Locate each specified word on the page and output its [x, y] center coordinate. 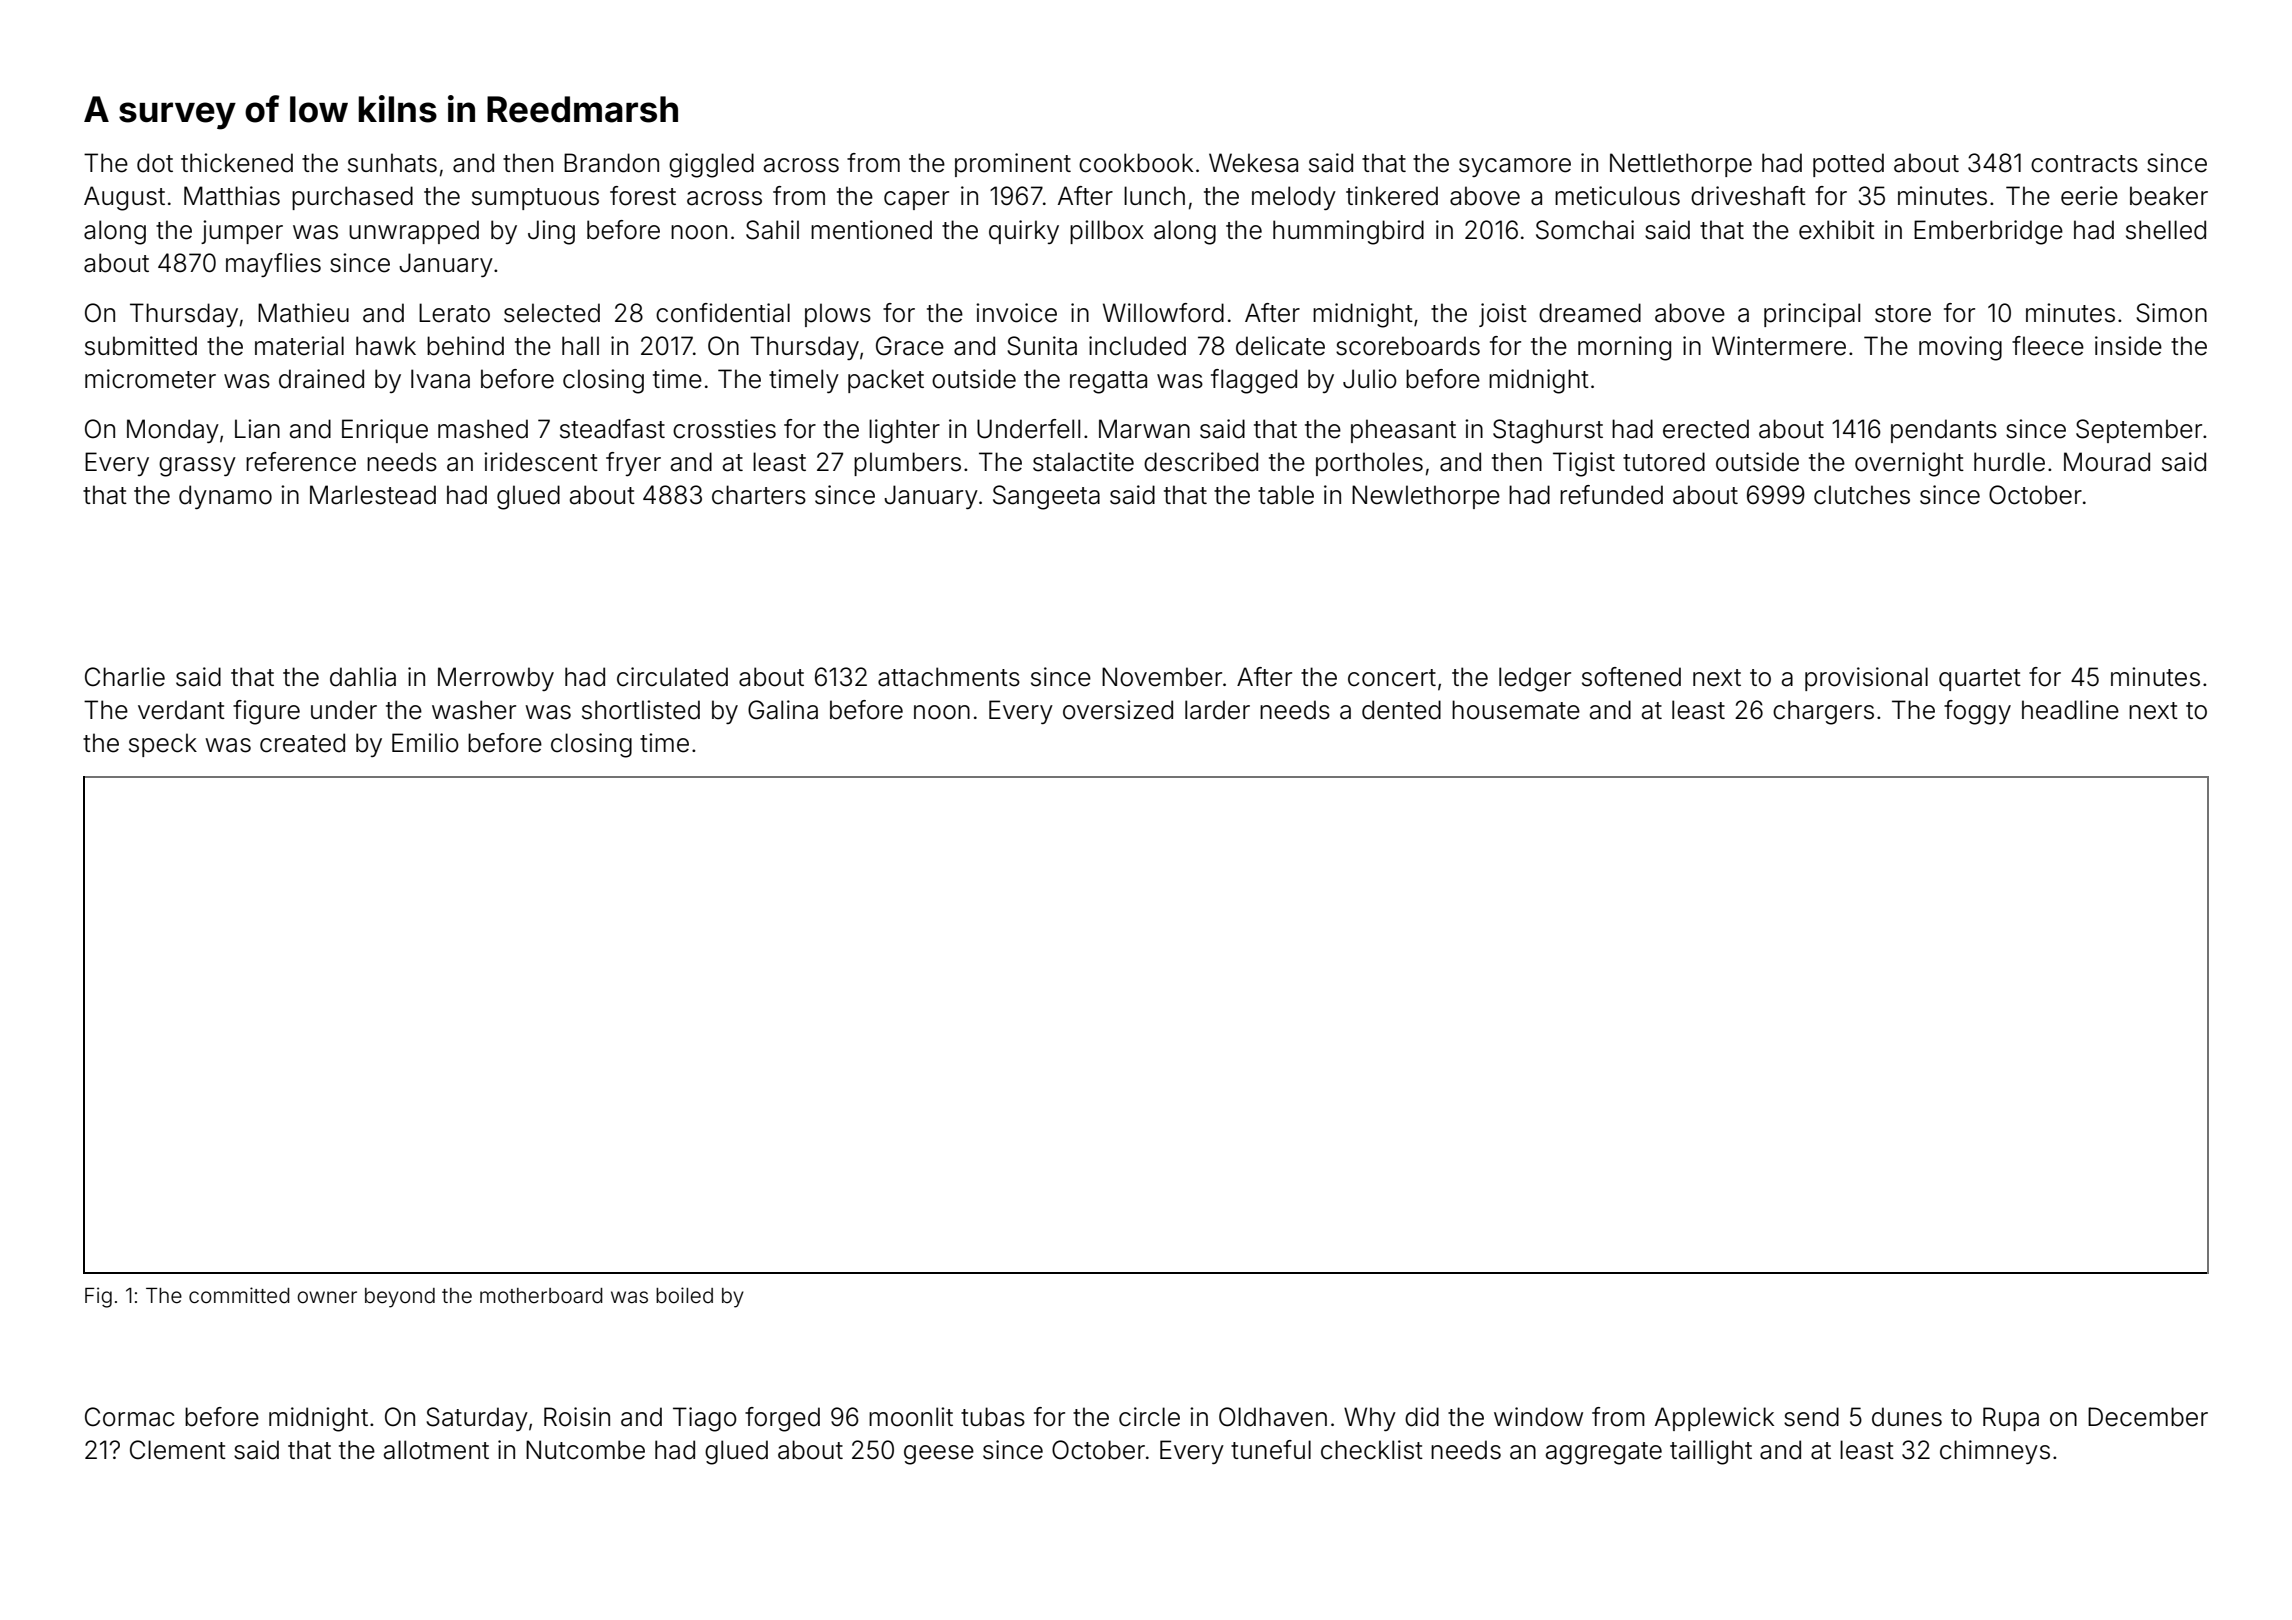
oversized [1118, 710]
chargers [1823, 712]
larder [1217, 710]
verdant [181, 710]
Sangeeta [1046, 497]
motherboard [541, 1296]
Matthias [232, 196]
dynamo [225, 497]
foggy [1977, 712]
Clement [178, 1450]
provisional [1866, 679]
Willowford [1163, 313]
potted [1848, 165]
